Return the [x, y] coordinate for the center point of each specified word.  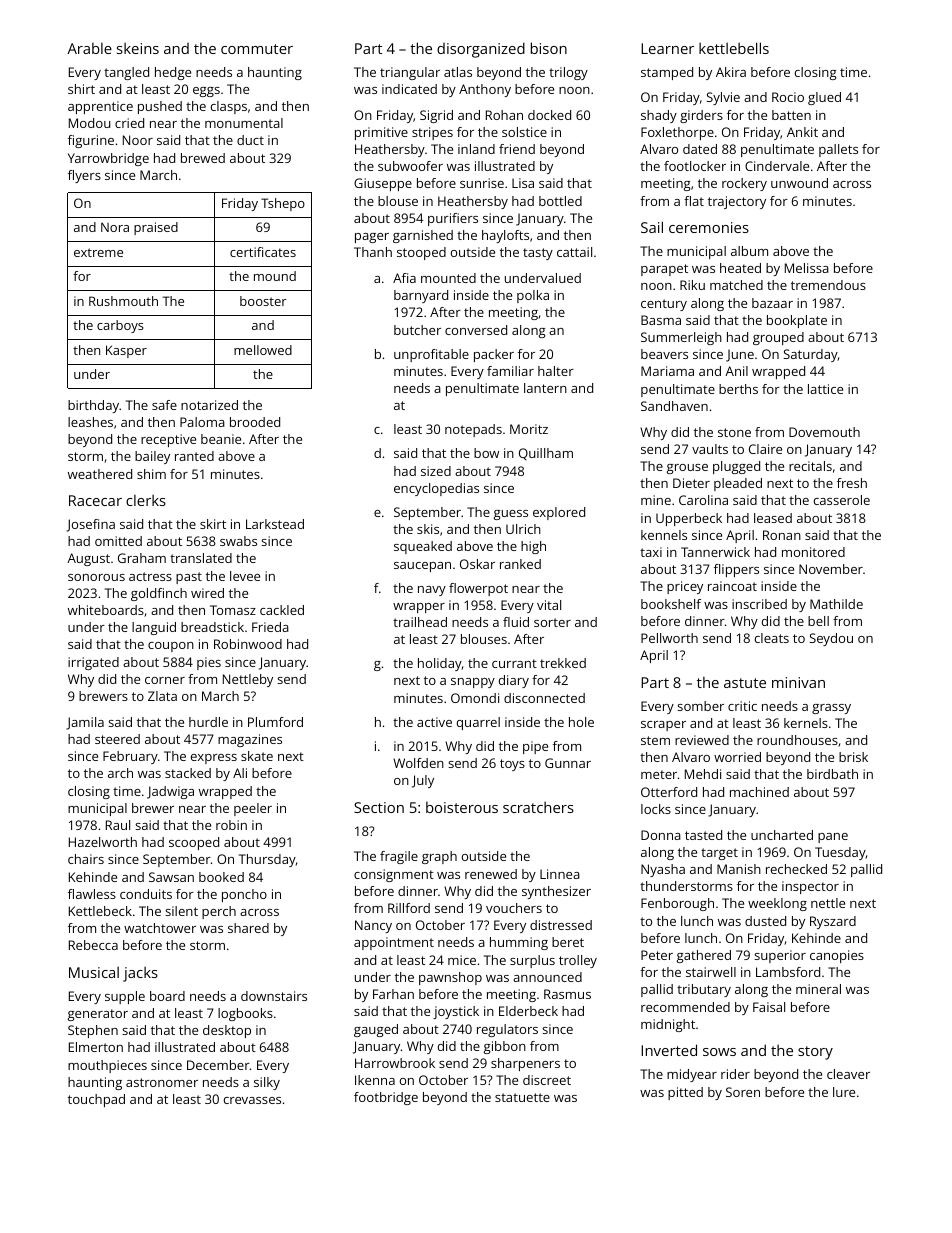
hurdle [208, 722]
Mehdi [703, 774]
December [218, 1065]
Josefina [90, 525]
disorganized [481, 50]
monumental [244, 123]
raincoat [732, 586]
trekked [563, 663]
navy [432, 591]
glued [824, 98]
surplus [532, 961]
